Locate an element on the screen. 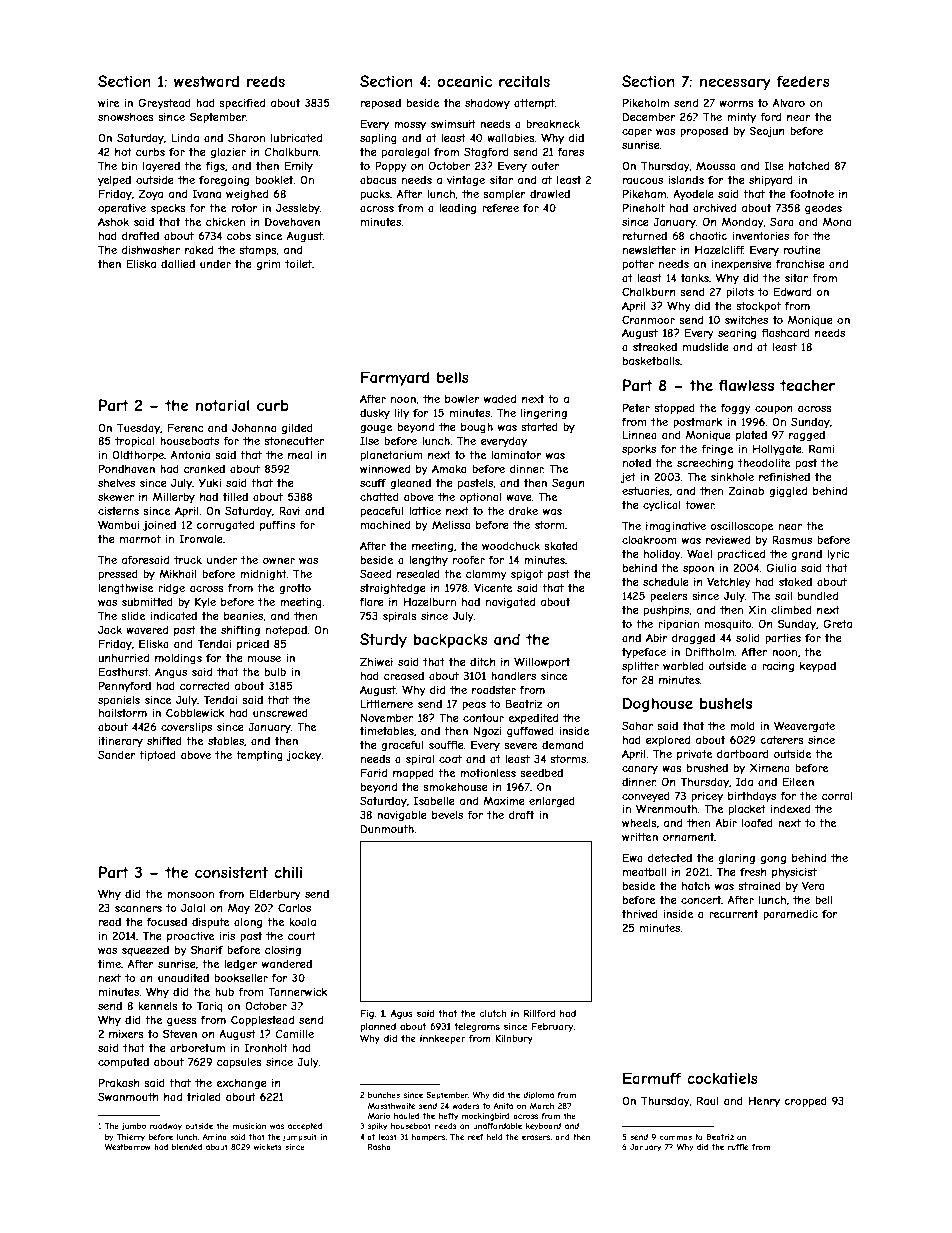 The height and width of the screenshot is (1233, 952). clutch is located at coordinates (492, 1013).
